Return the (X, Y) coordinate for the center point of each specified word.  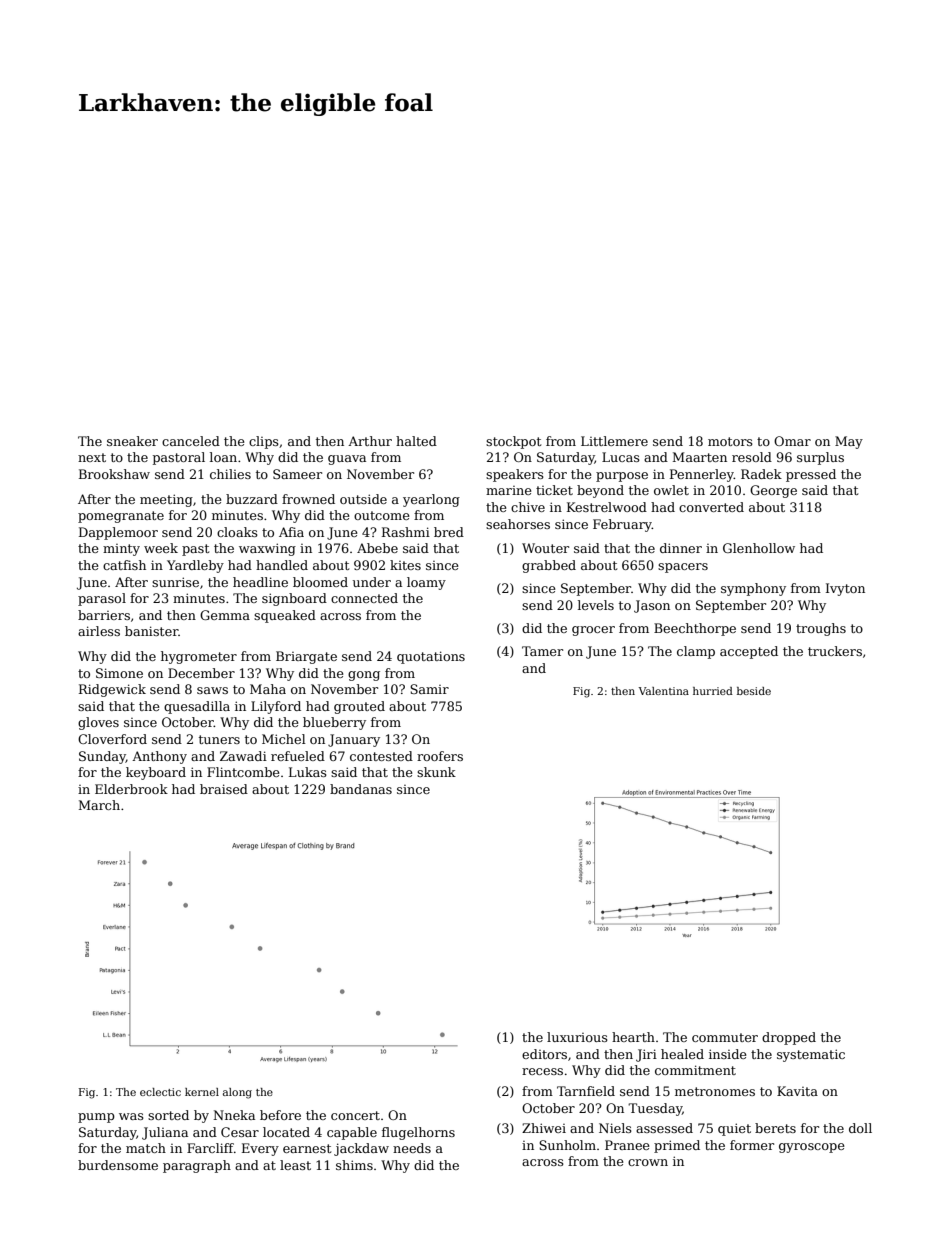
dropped (789, 1038)
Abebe (377, 548)
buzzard (252, 499)
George (773, 491)
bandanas (361, 789)
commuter (725, 1037)
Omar (792, 441)
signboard (294, 599)
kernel (202, 1092)
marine (509, 490)
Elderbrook (131, 789)
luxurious (577, 1037)
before (280, 1115)
